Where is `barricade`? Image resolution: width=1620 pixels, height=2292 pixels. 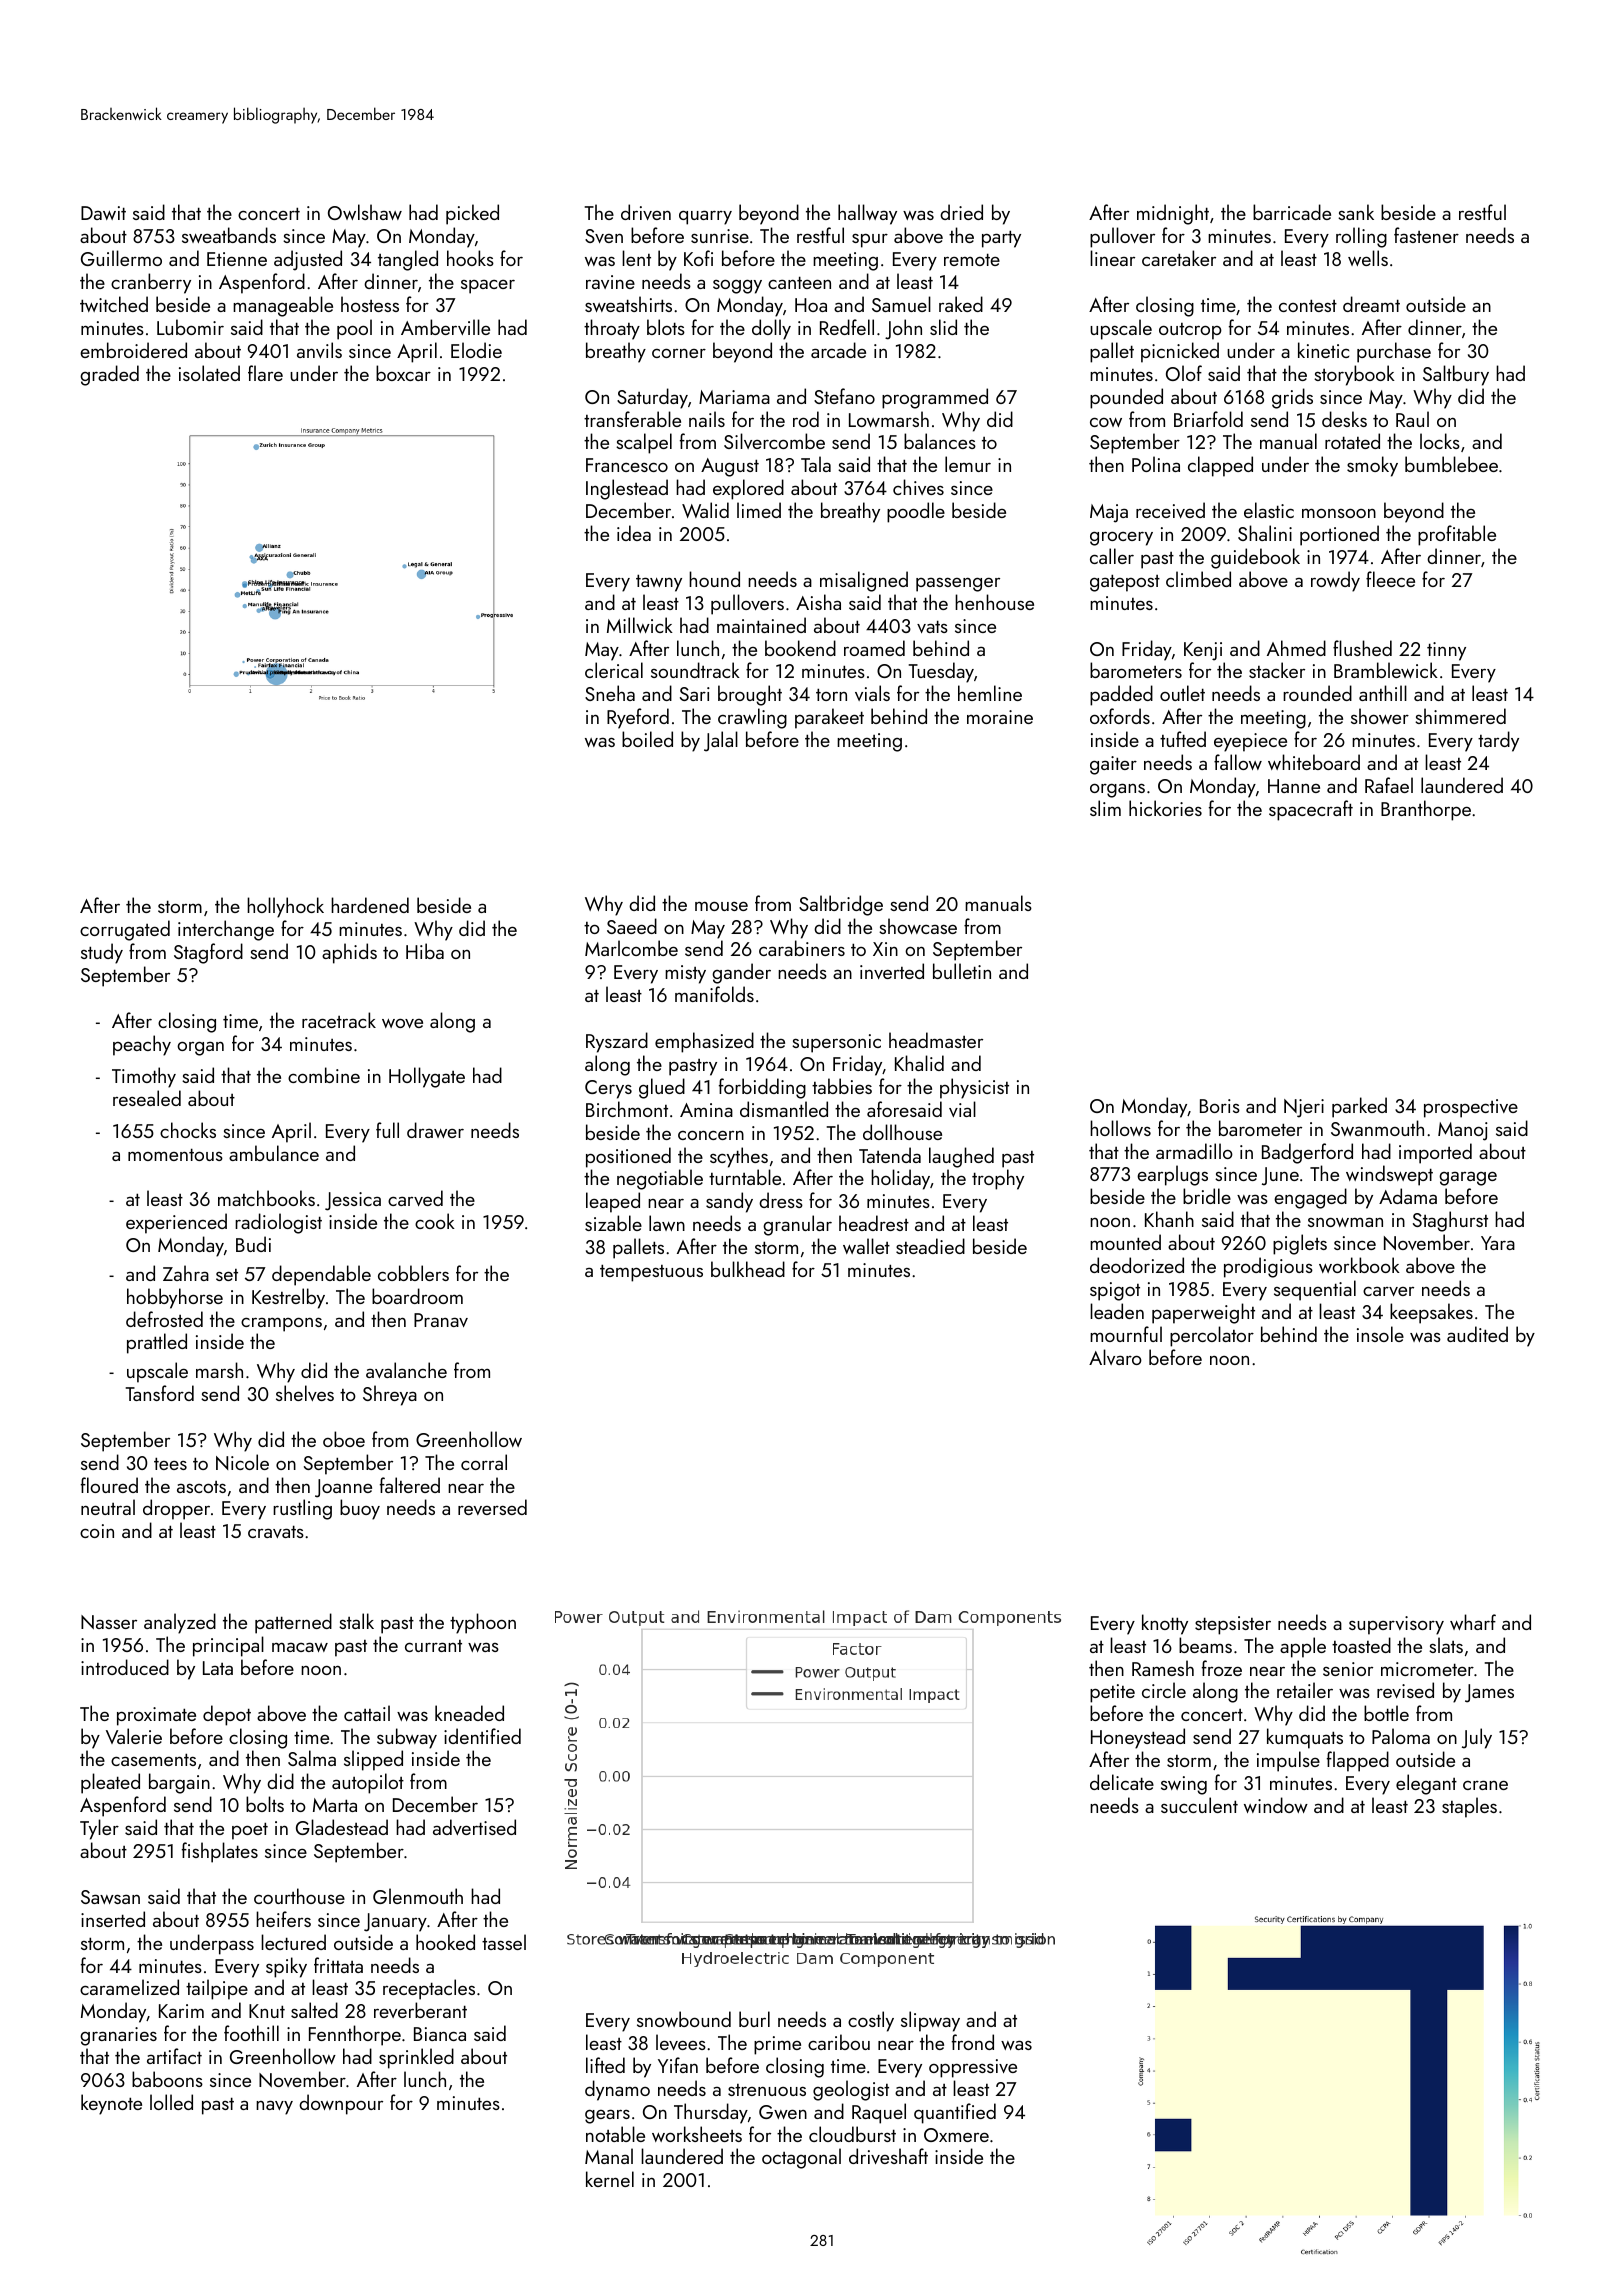
barricade is located at coordinates (1292, 212).
